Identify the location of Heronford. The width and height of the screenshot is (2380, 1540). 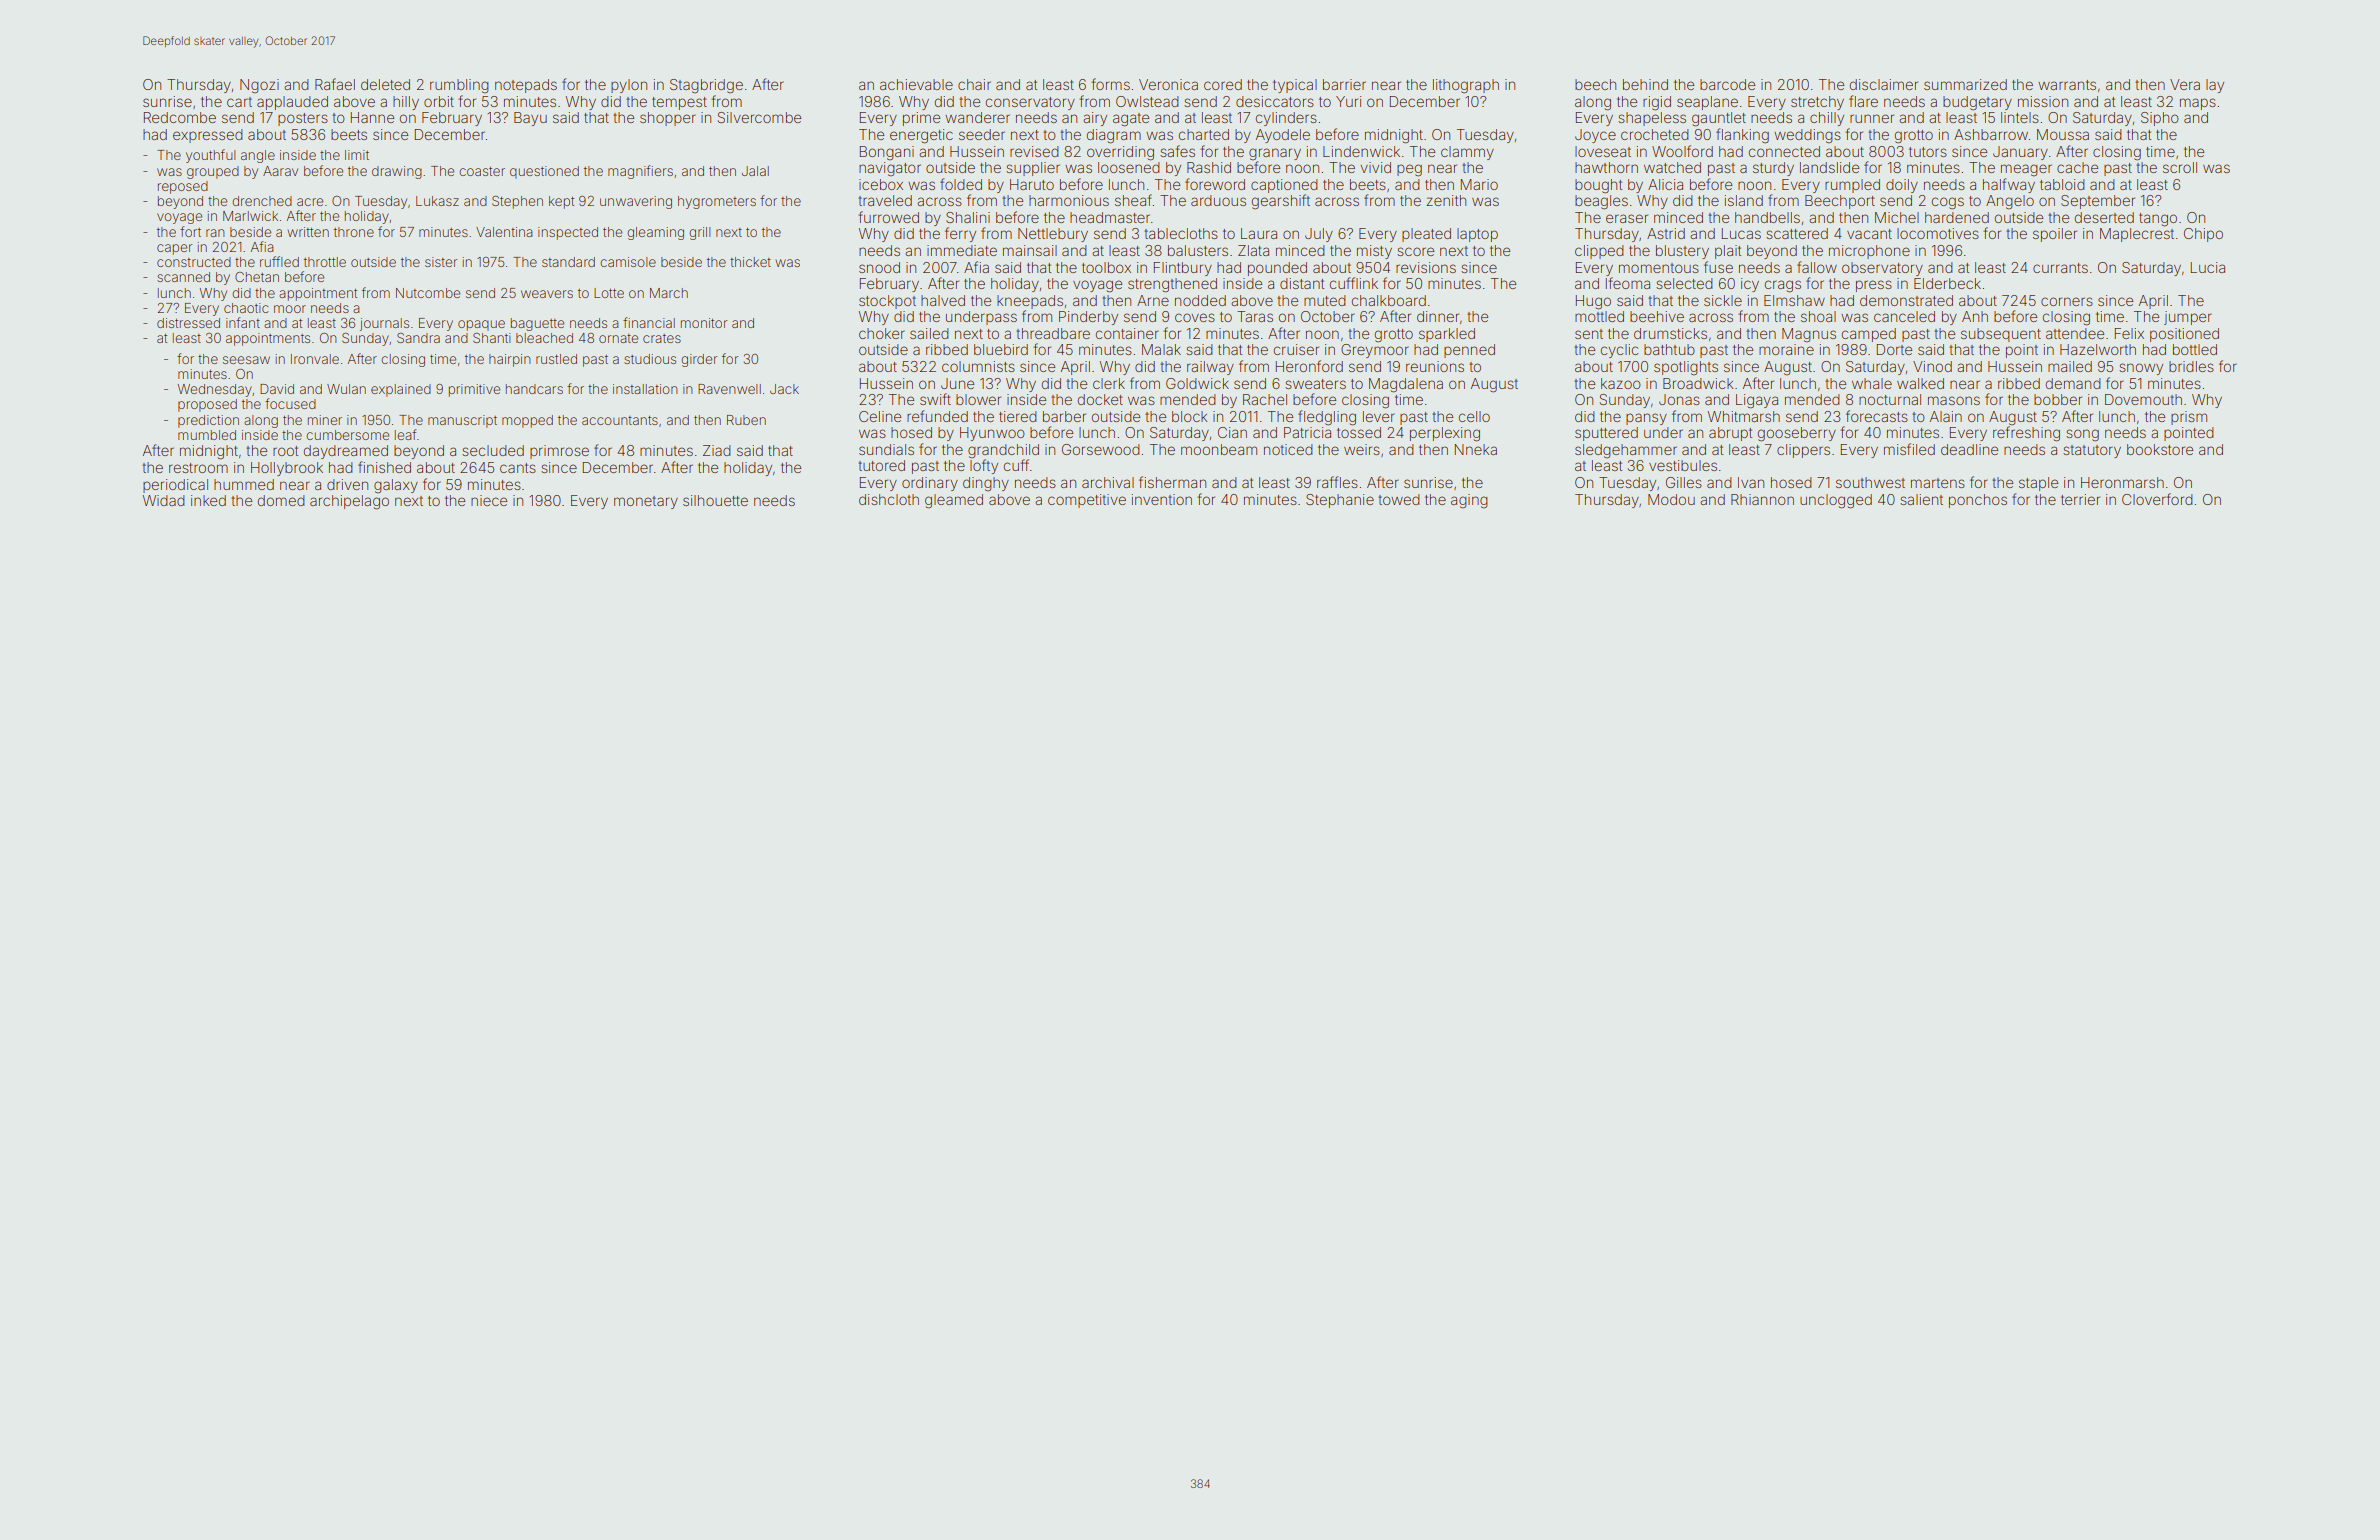
(1309, 366).
